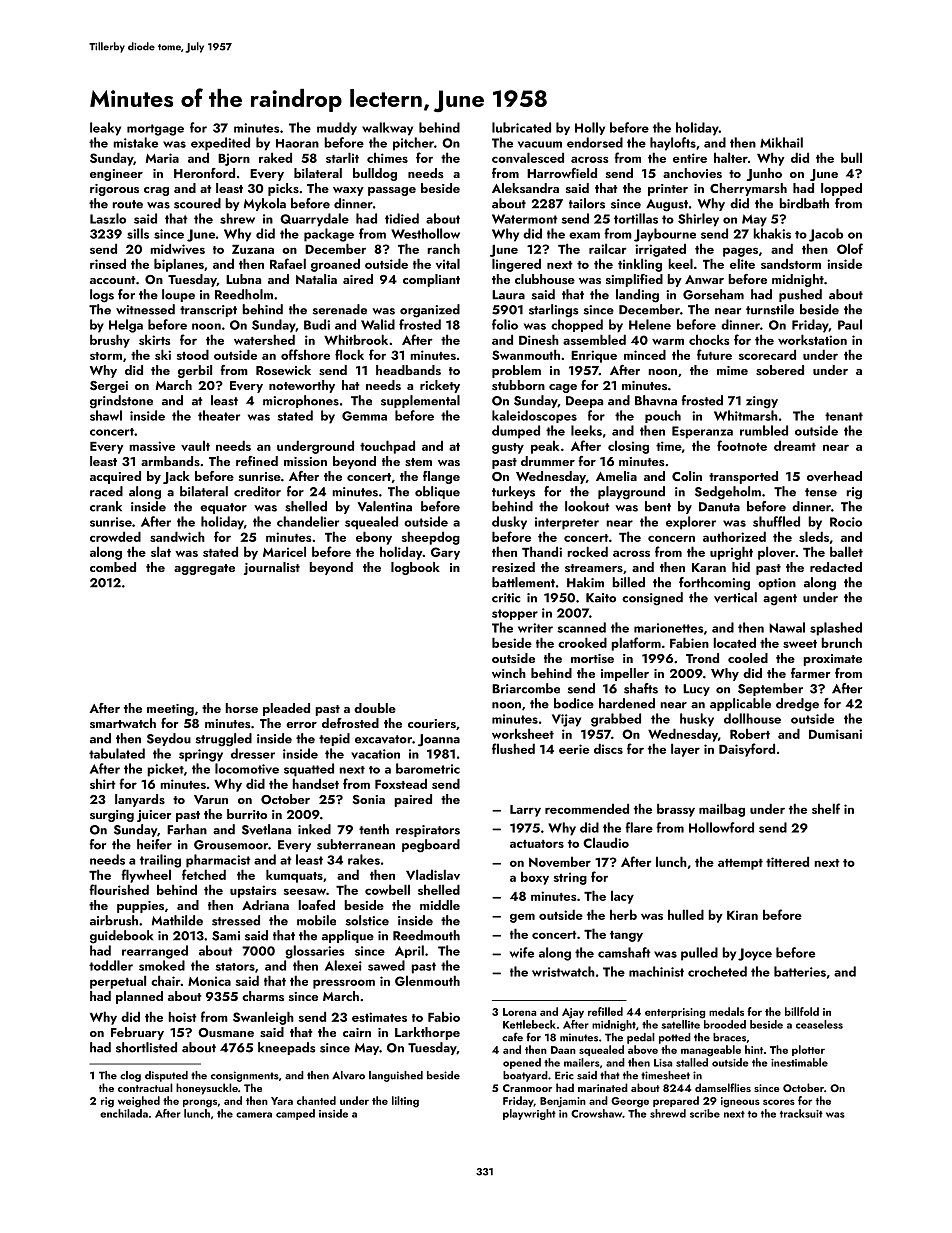 Image resolution: width=952 pixels, height=1233 pixels. I want to click on Larry, so click(525, 811).
